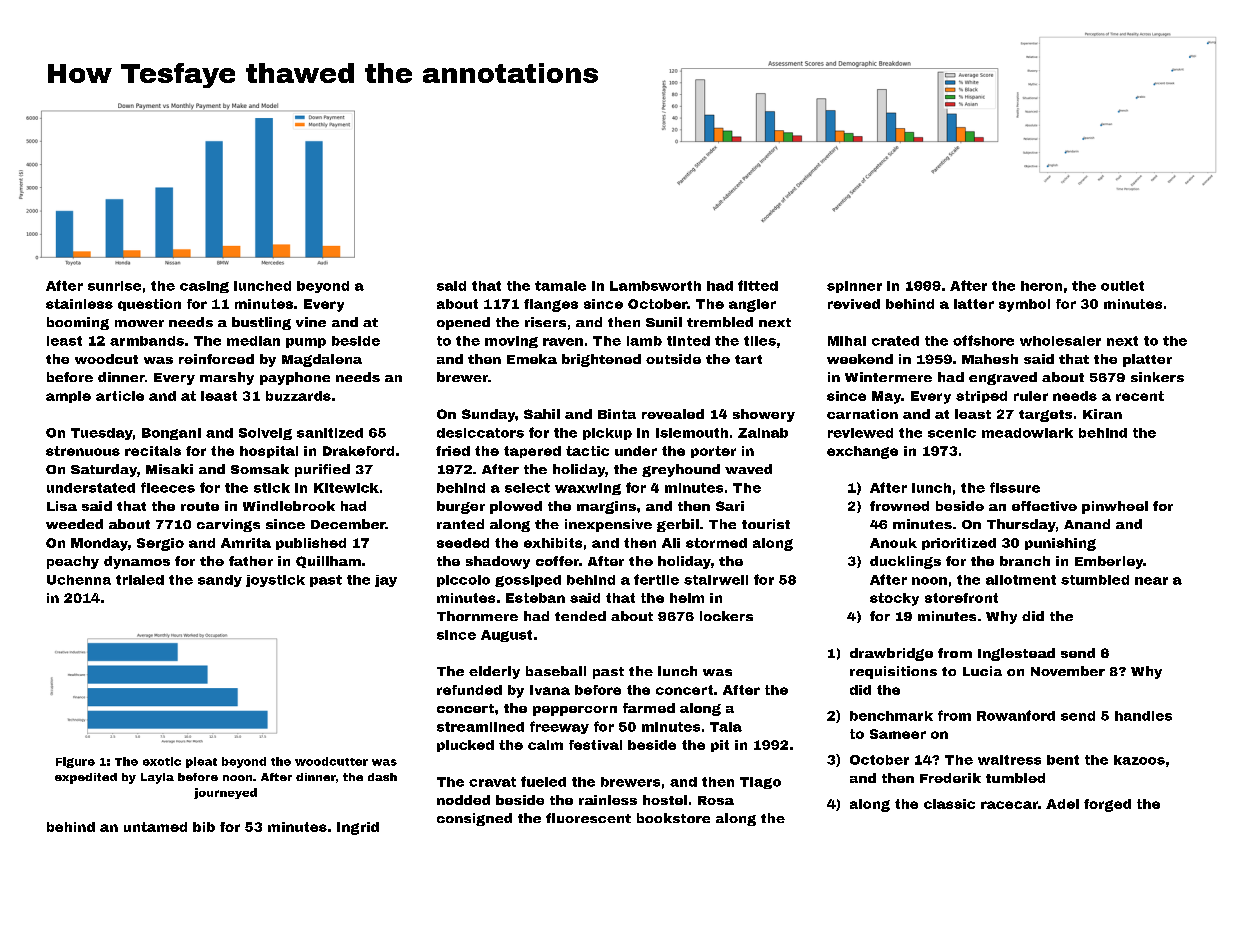 This image has width=1233, height=952. What do you see at coordinates (1024, 305) in the image?
I see `symbol` at bounding box center [1024, 305].
